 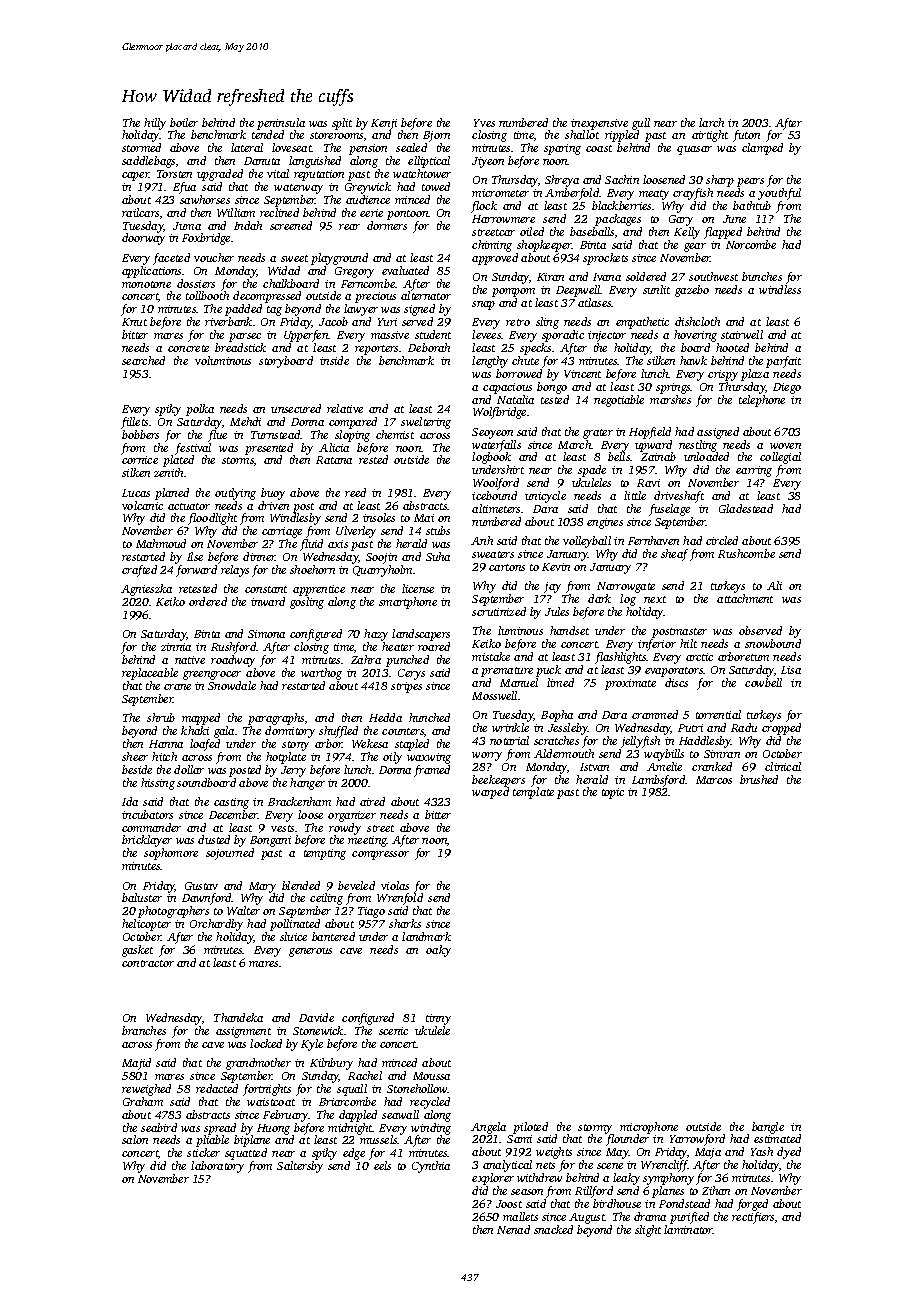 I want to click on Nenad, so click(x=513, y=1229).
